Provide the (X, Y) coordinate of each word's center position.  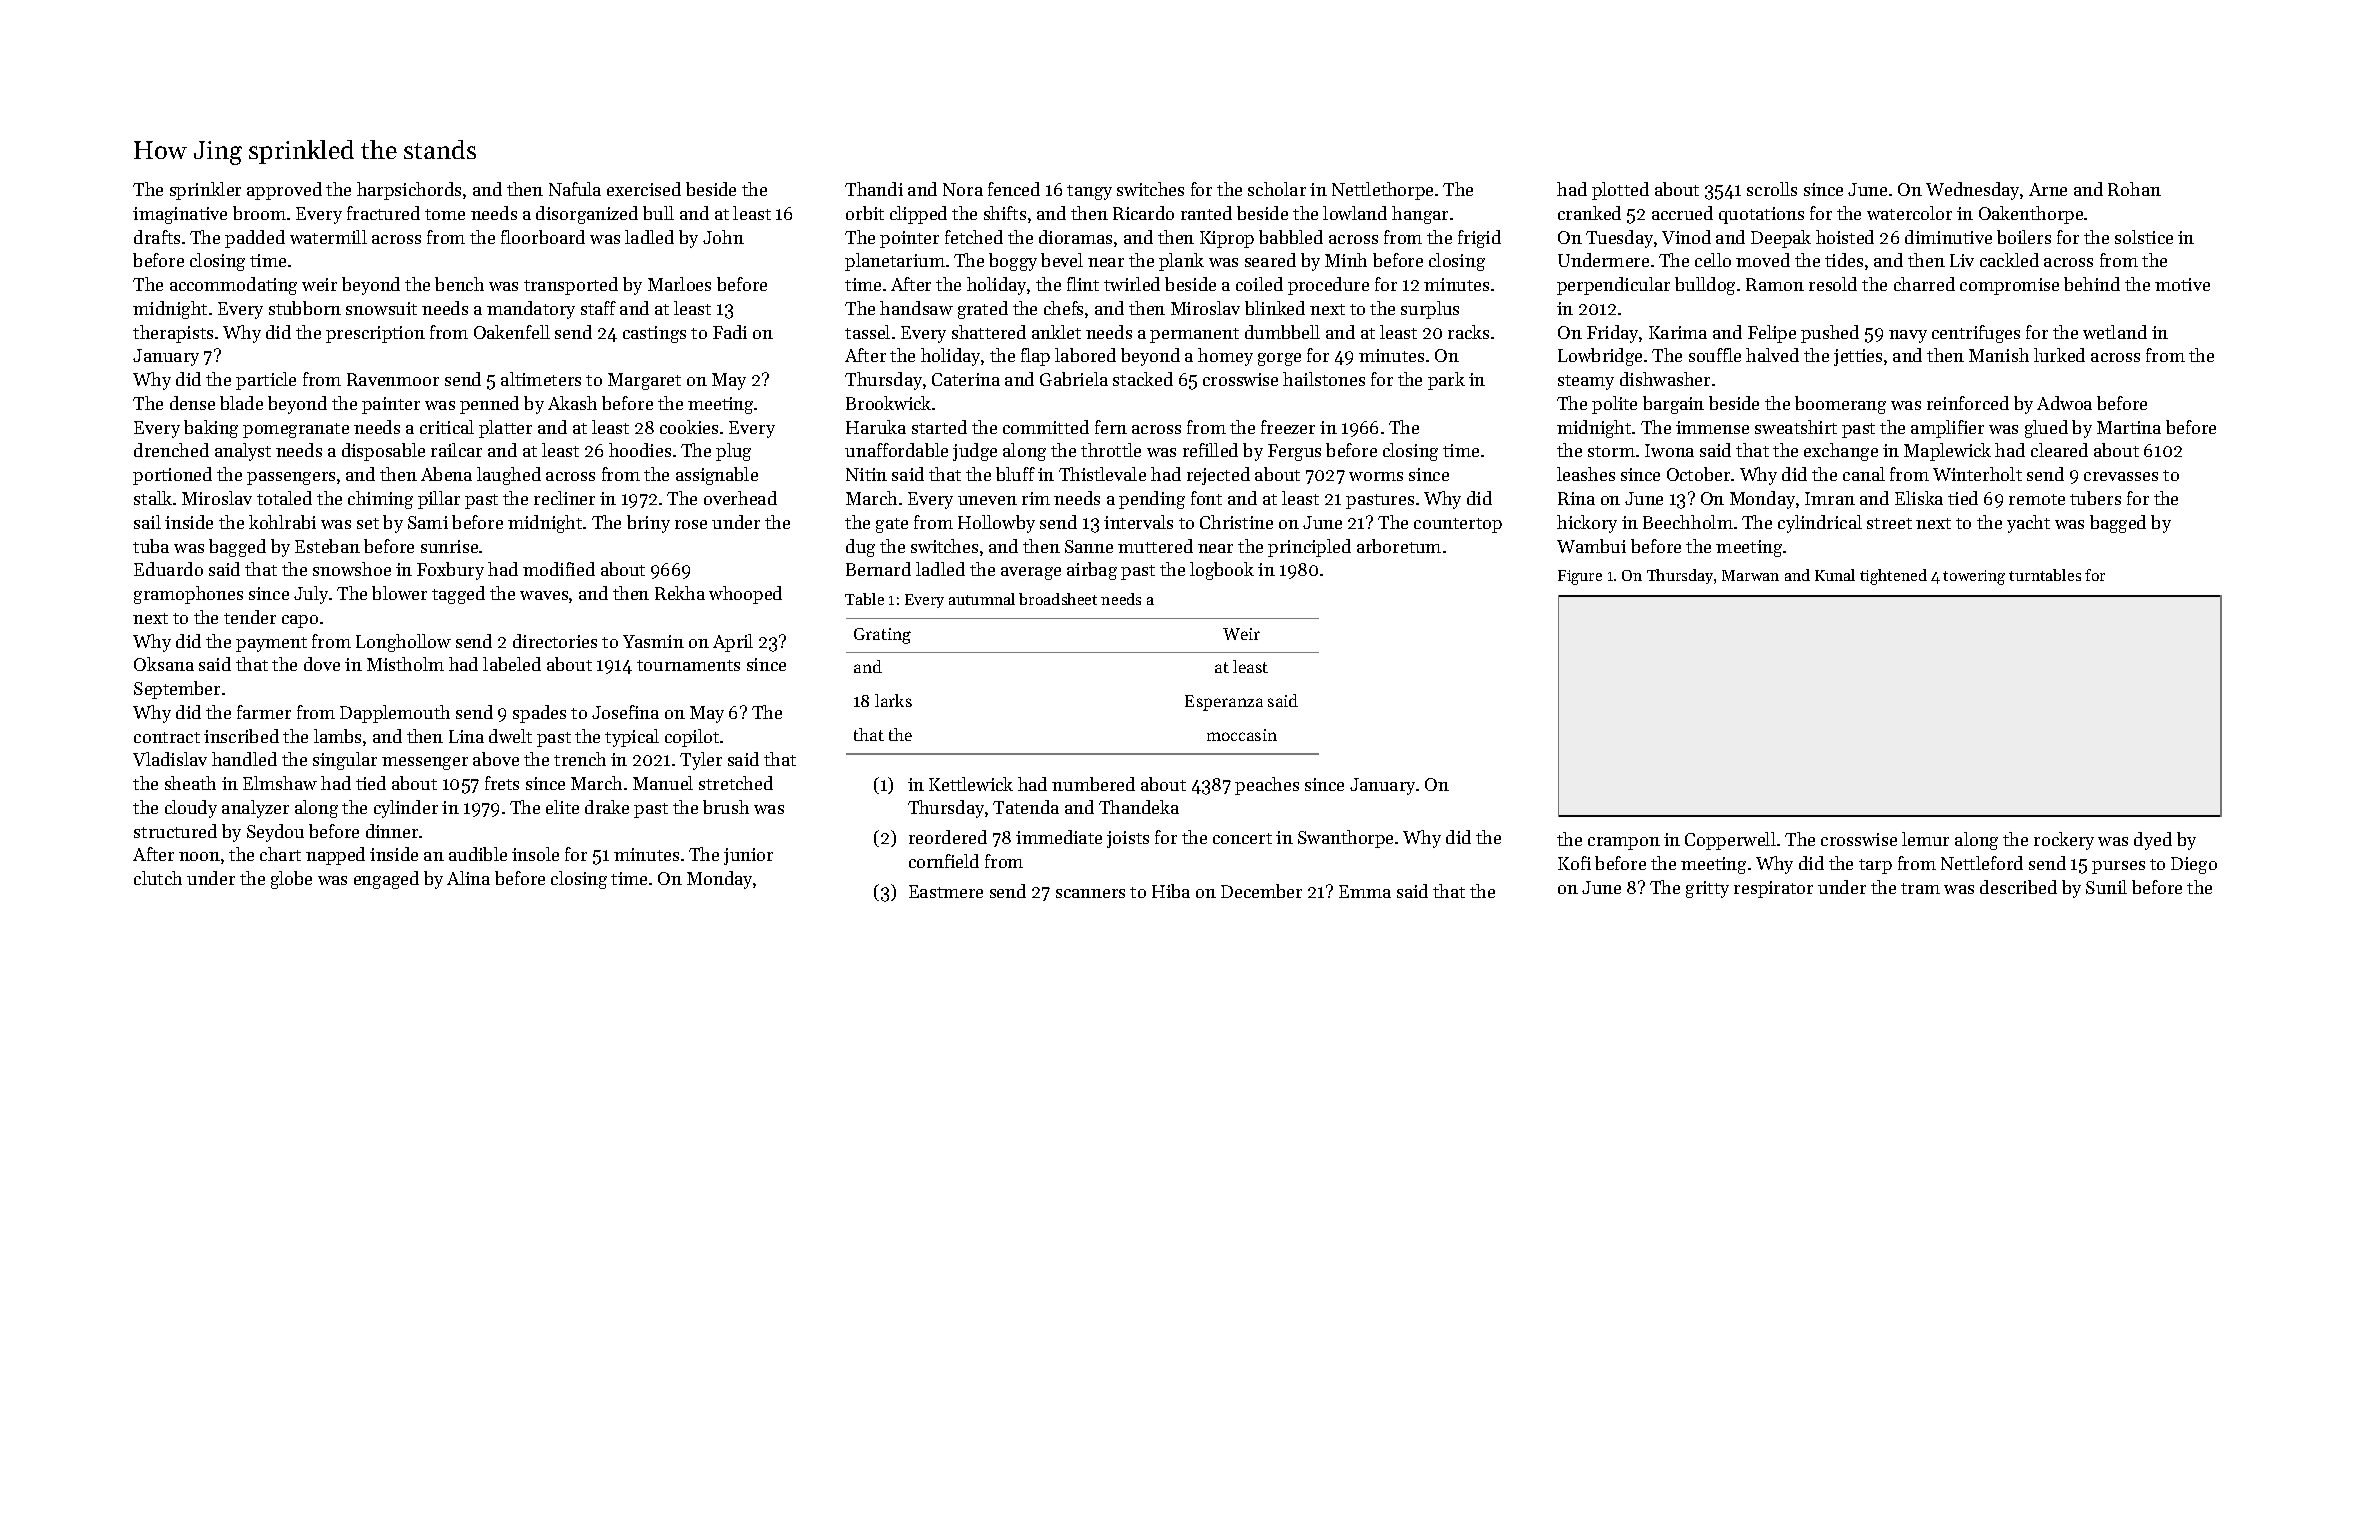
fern (1111, 427)
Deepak (1781, 239)
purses (2118, 867)
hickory (1587, 524)
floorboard (543, 237)
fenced (1014, 189)
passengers (291, 478)
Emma (1365, 891)
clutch (158, 878)
